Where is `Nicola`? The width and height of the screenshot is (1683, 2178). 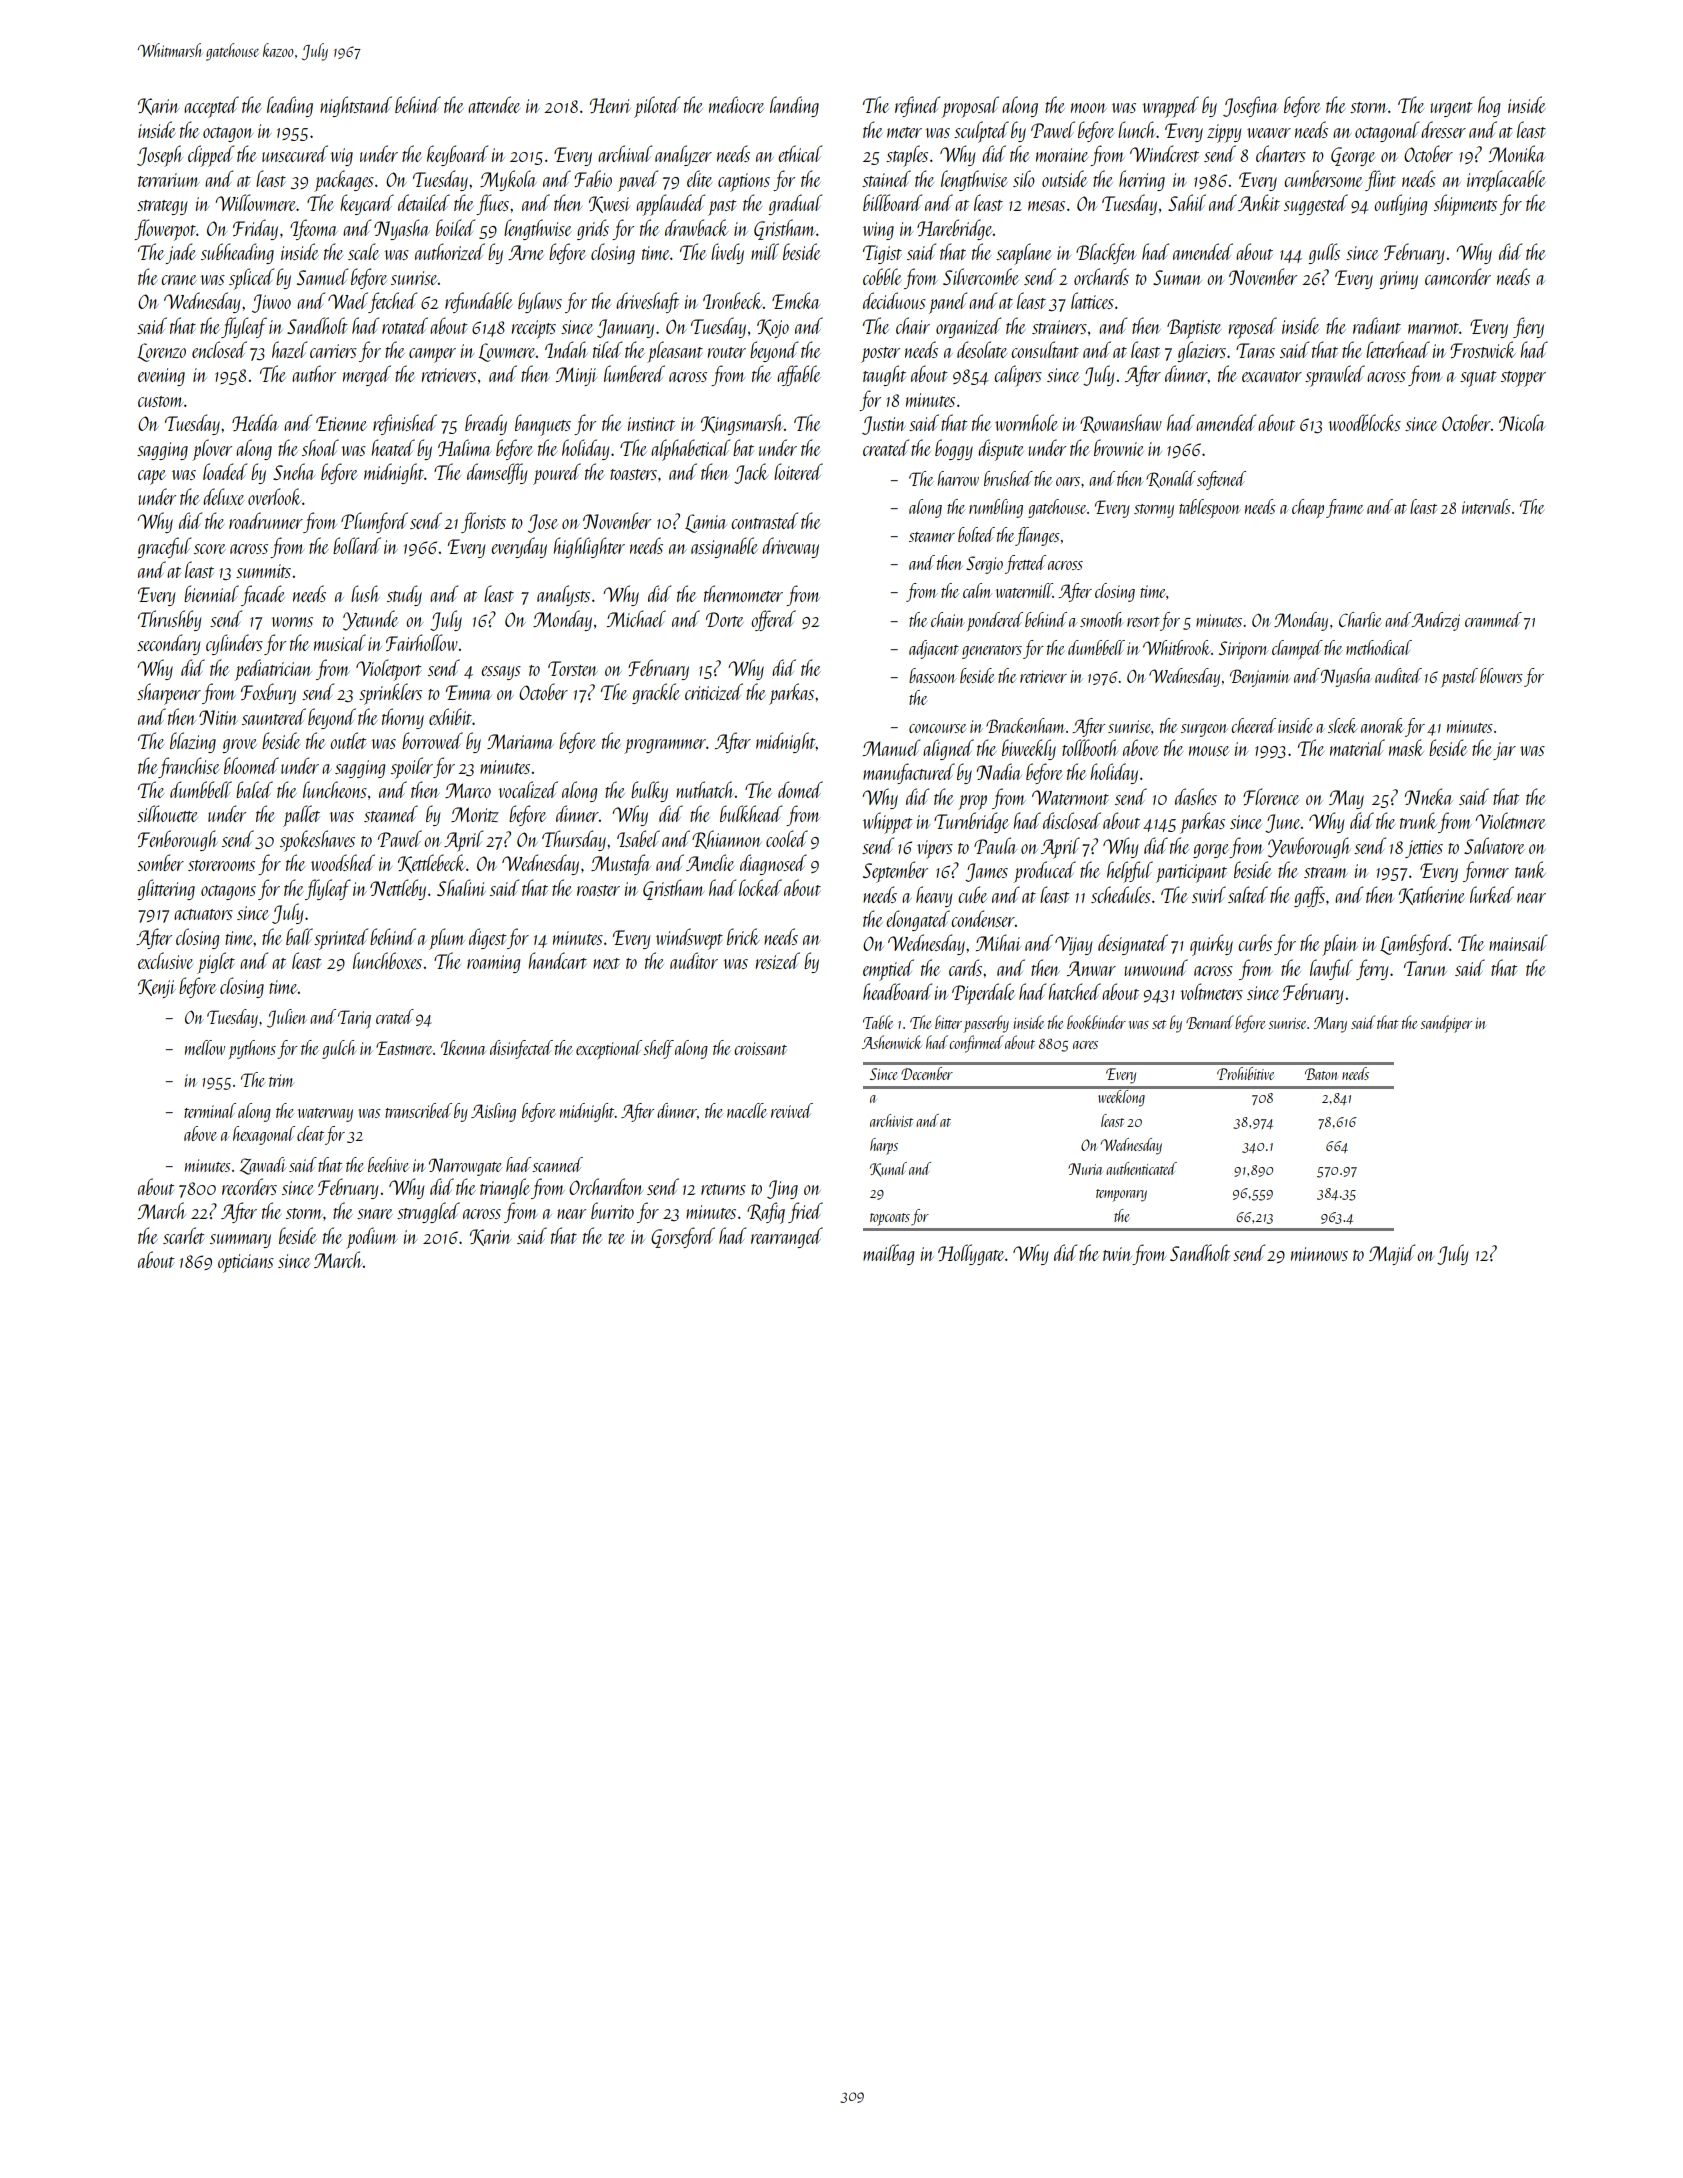
Nicola is located at coordinates (1522, 422).
